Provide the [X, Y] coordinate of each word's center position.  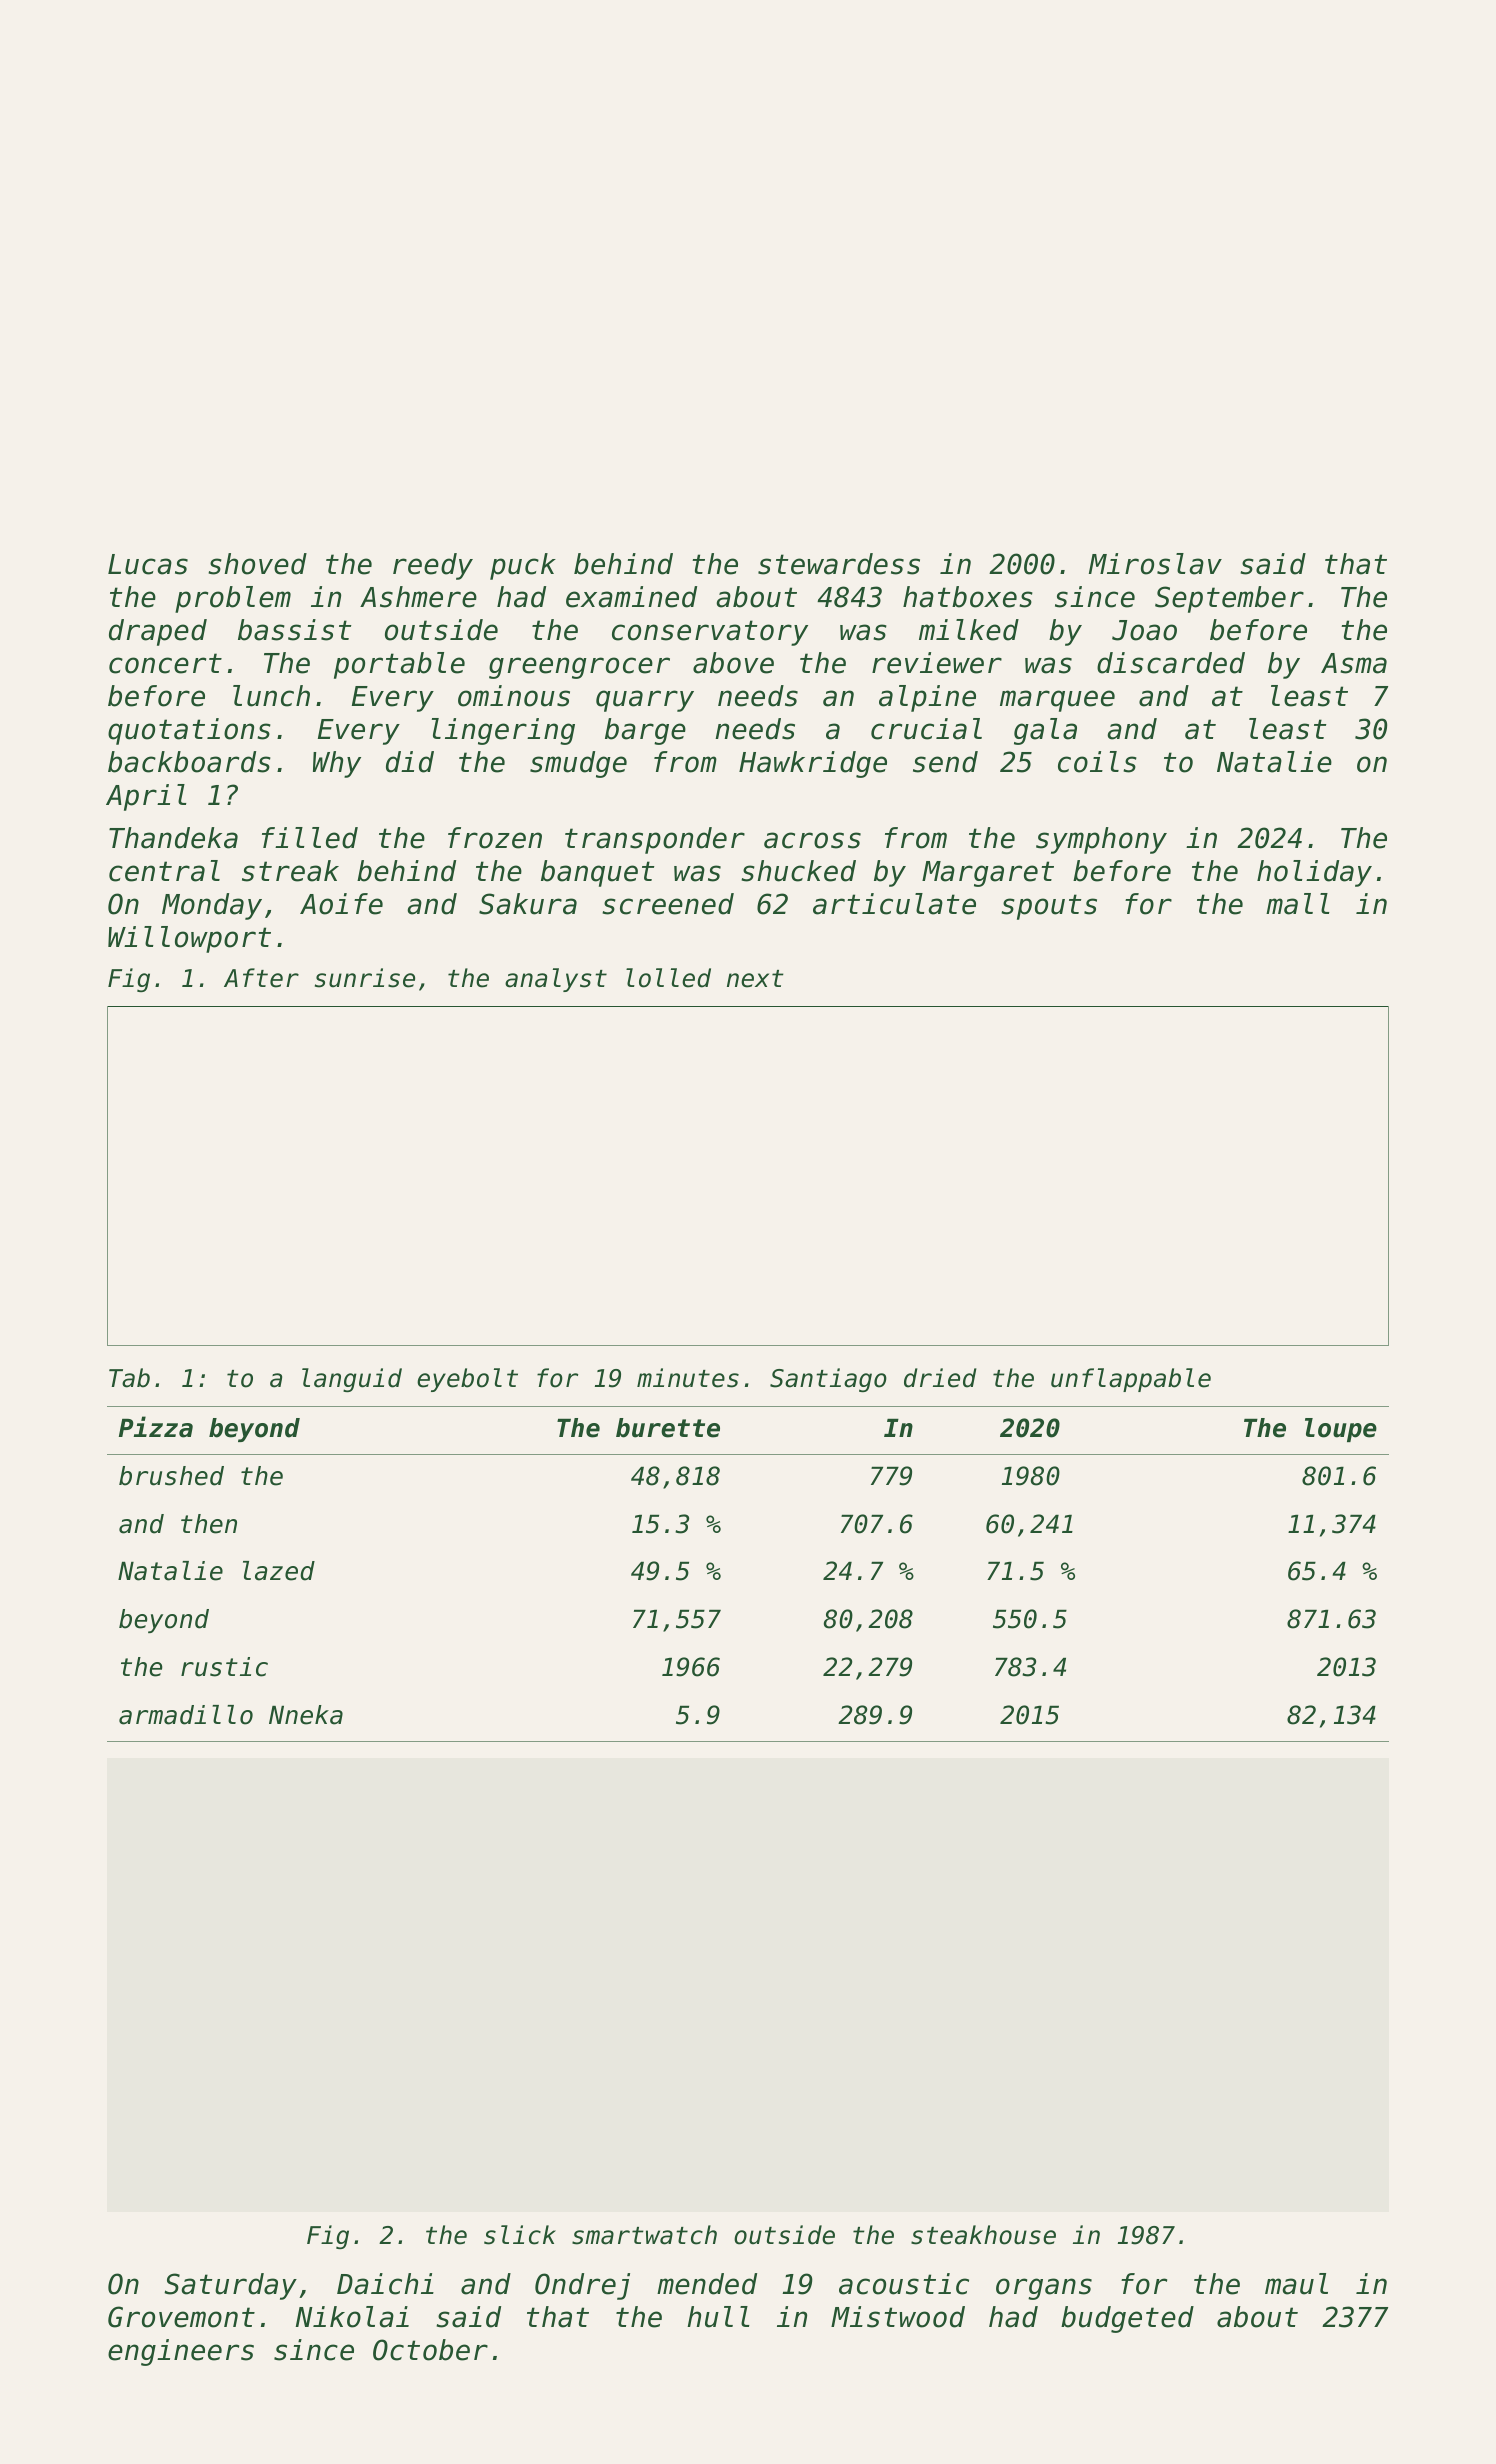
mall [1298, 904]
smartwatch [644, 2235]
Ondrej [582, 2286]
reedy [433, 566]
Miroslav [1155, 564]
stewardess [839, 564]
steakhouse [983, 2235]
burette [668, 1428]
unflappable [1131, 1380]
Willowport [189, 939]
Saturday [230, 2286]
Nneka [306, 1715]
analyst [556, 980]
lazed [279, 1571]
